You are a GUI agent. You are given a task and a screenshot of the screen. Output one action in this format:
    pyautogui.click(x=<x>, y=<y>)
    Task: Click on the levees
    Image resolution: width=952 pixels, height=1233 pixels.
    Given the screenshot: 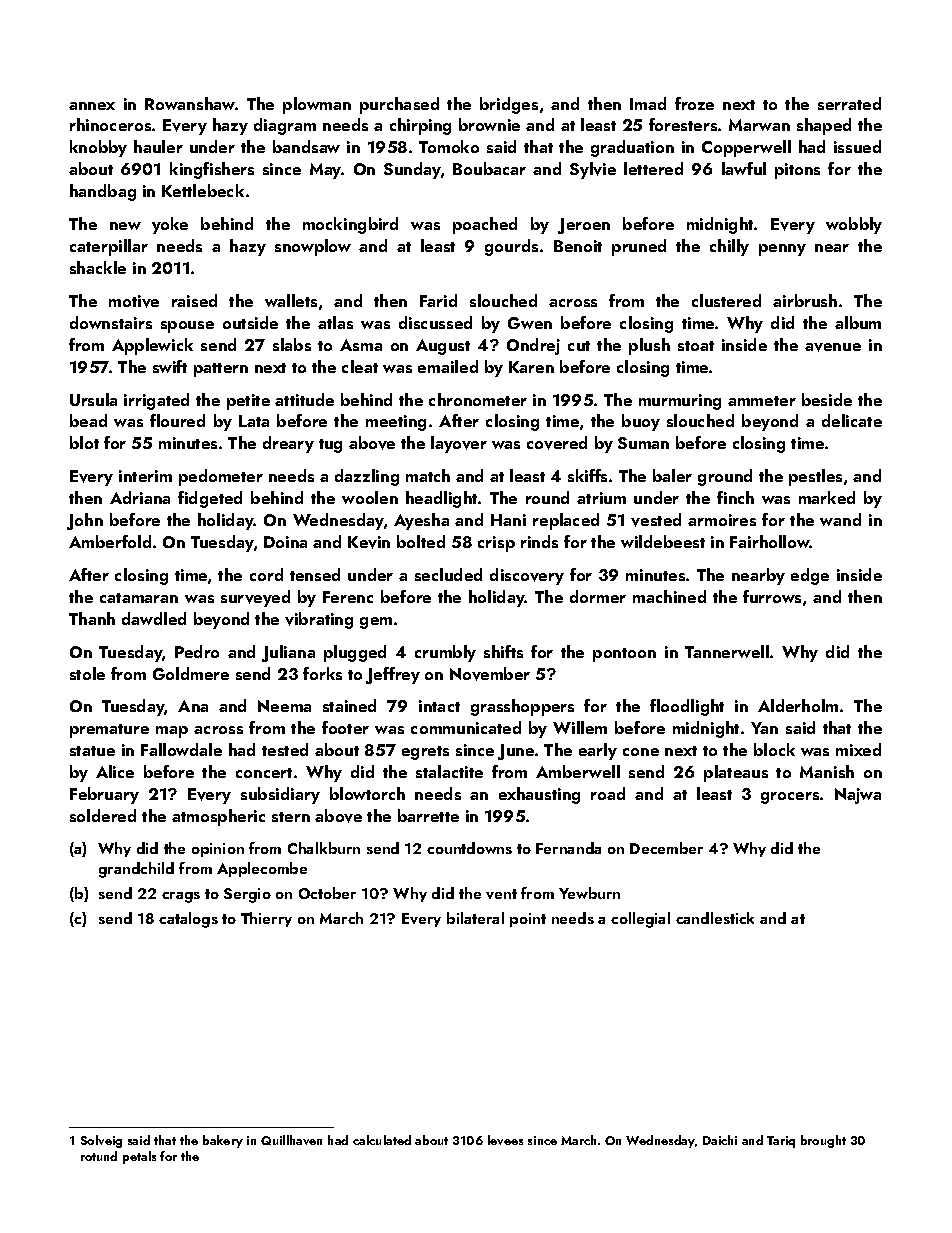 What is the action you would take?
    pyautogui.click(x=505, y=1140)
